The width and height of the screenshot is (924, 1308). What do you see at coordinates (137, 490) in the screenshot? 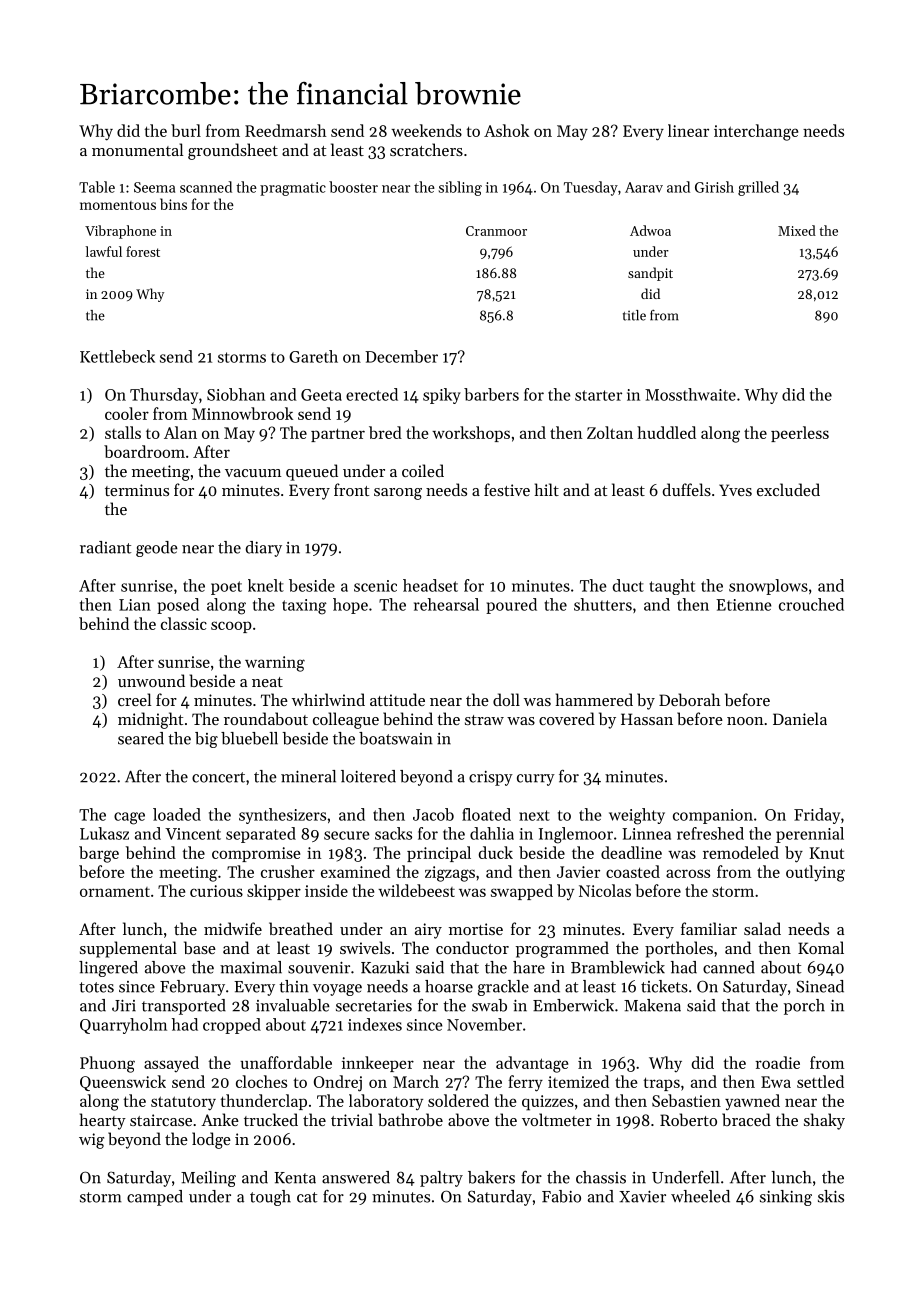
I see `terminus` at bounding box center [137, 490].
